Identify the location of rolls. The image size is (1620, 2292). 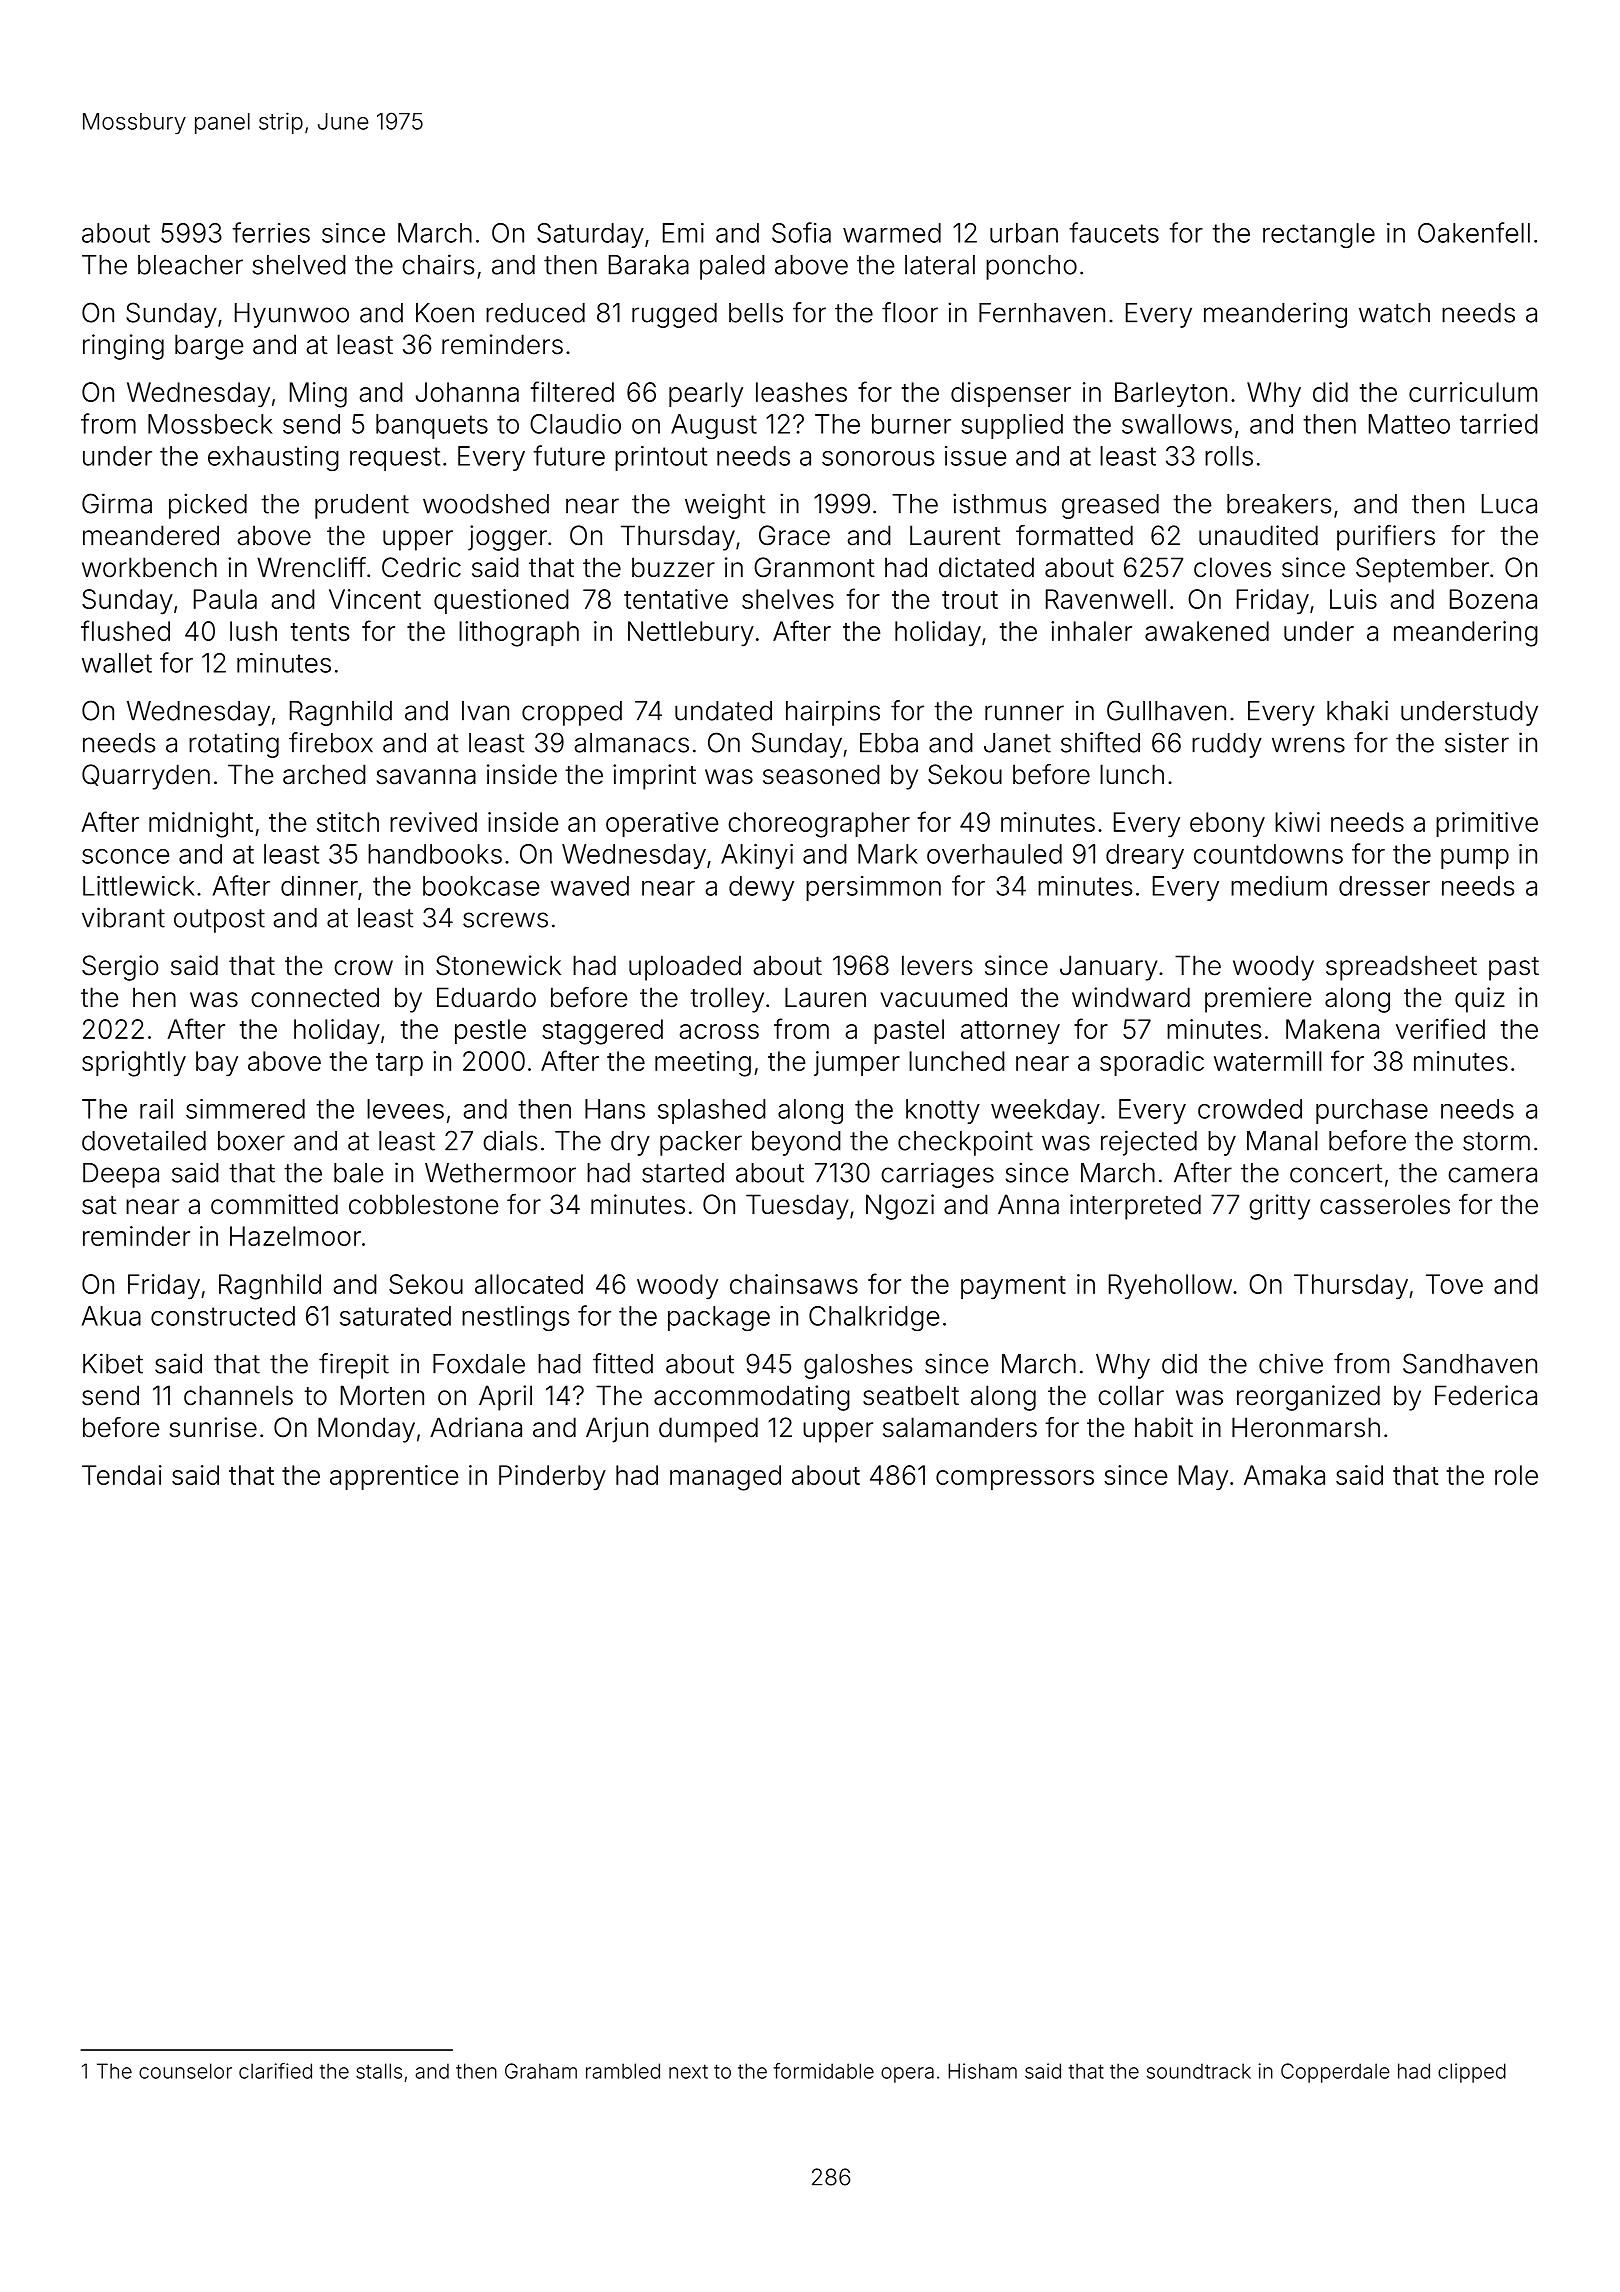
(1229, 456).
